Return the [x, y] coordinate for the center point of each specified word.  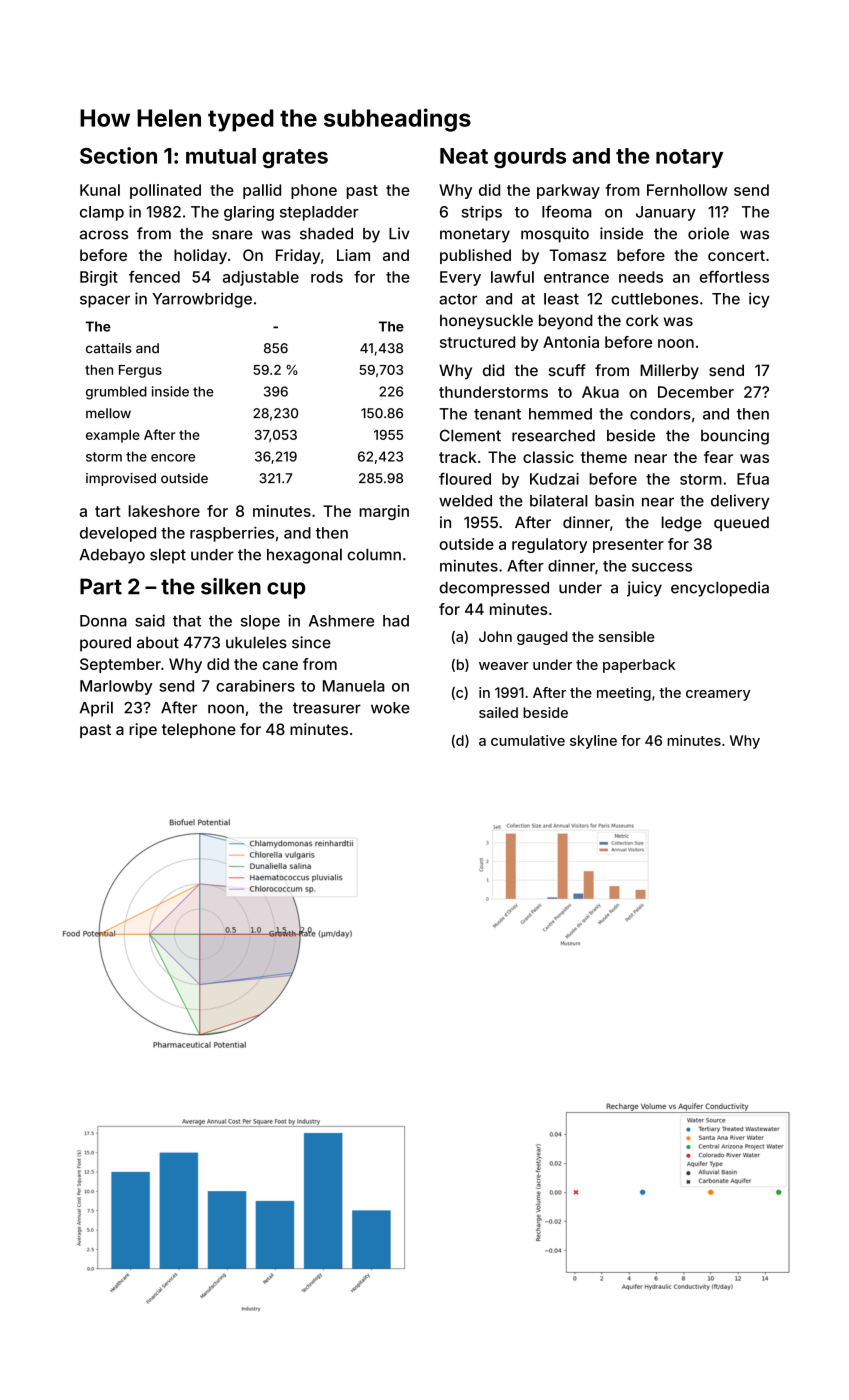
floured [465, 478]
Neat [464, 156]
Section [118, 155]
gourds [530, 158]
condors [660, 414]
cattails [109, 348]
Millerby [669, 372]
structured [477, 342]
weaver [504, 666]
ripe [143, 730]
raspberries [232, 534]
